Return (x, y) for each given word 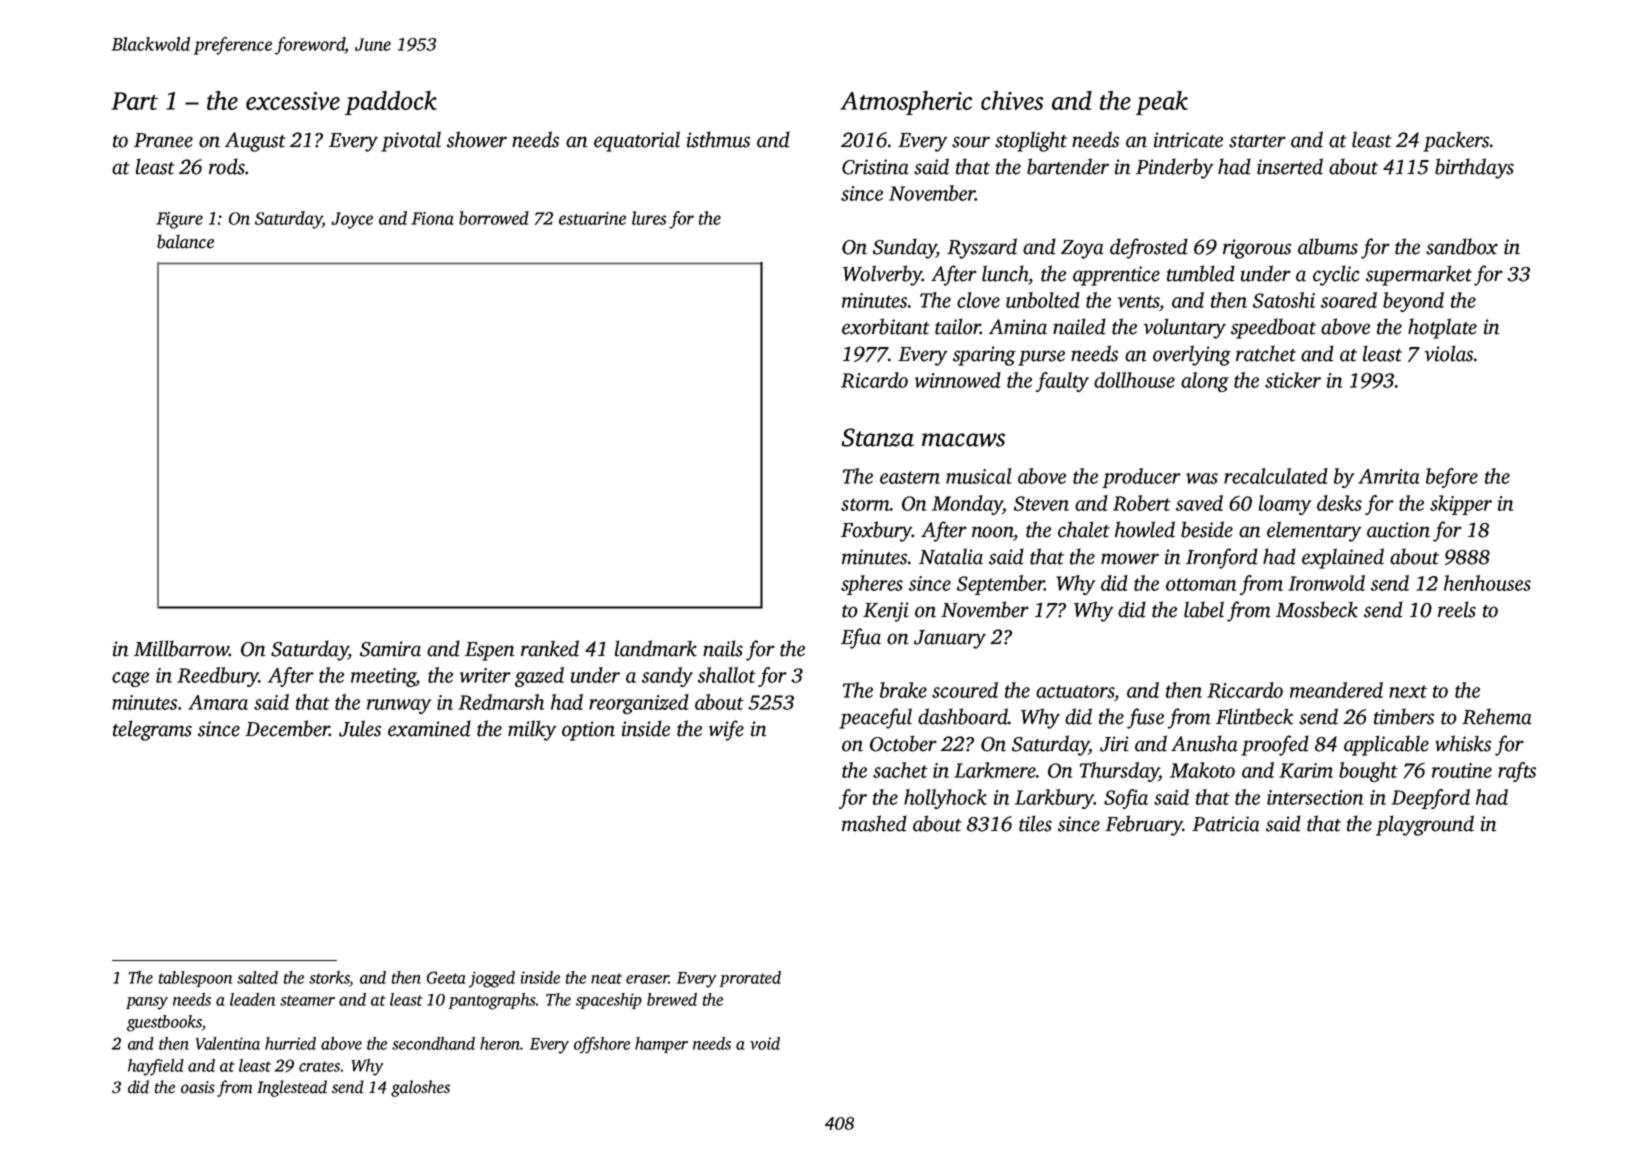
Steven (1041, 503)
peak (1162, 103)
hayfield (156, 1067)
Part (134, 101)
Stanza (877, 437)
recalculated (1276, 476)
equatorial (637, 141)
